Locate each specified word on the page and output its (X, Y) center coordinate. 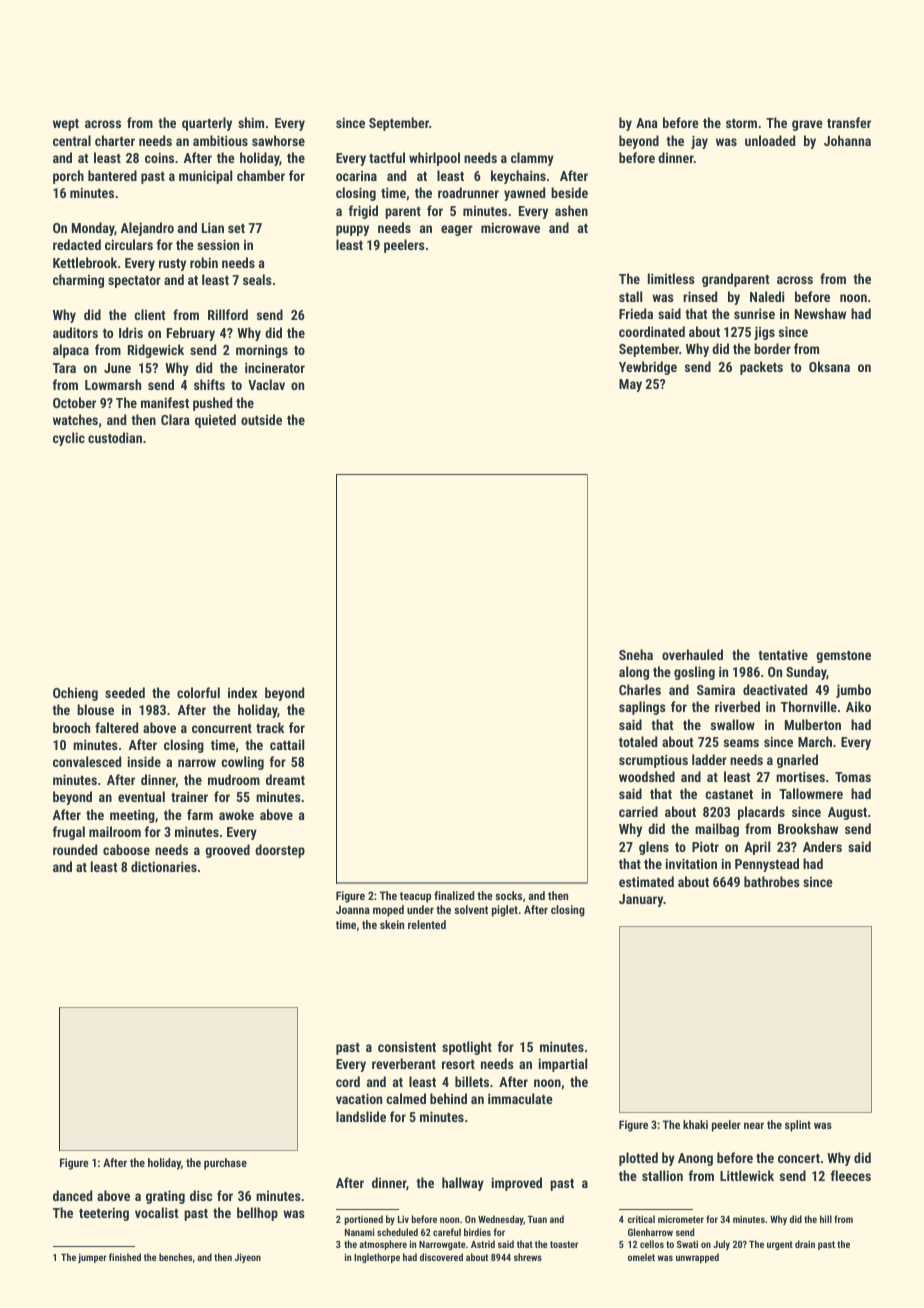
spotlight (467, 1048)
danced (72, 1195)
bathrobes (772, 881)
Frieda (636, 313)
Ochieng (75, 694)
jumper (92, 1258)
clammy (532, 159)
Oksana (829, 366)
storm (741, 123)
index (242, 692)
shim (251, 122)
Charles (640, 689)
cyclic (69, 439)
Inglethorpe (377, 1258)
